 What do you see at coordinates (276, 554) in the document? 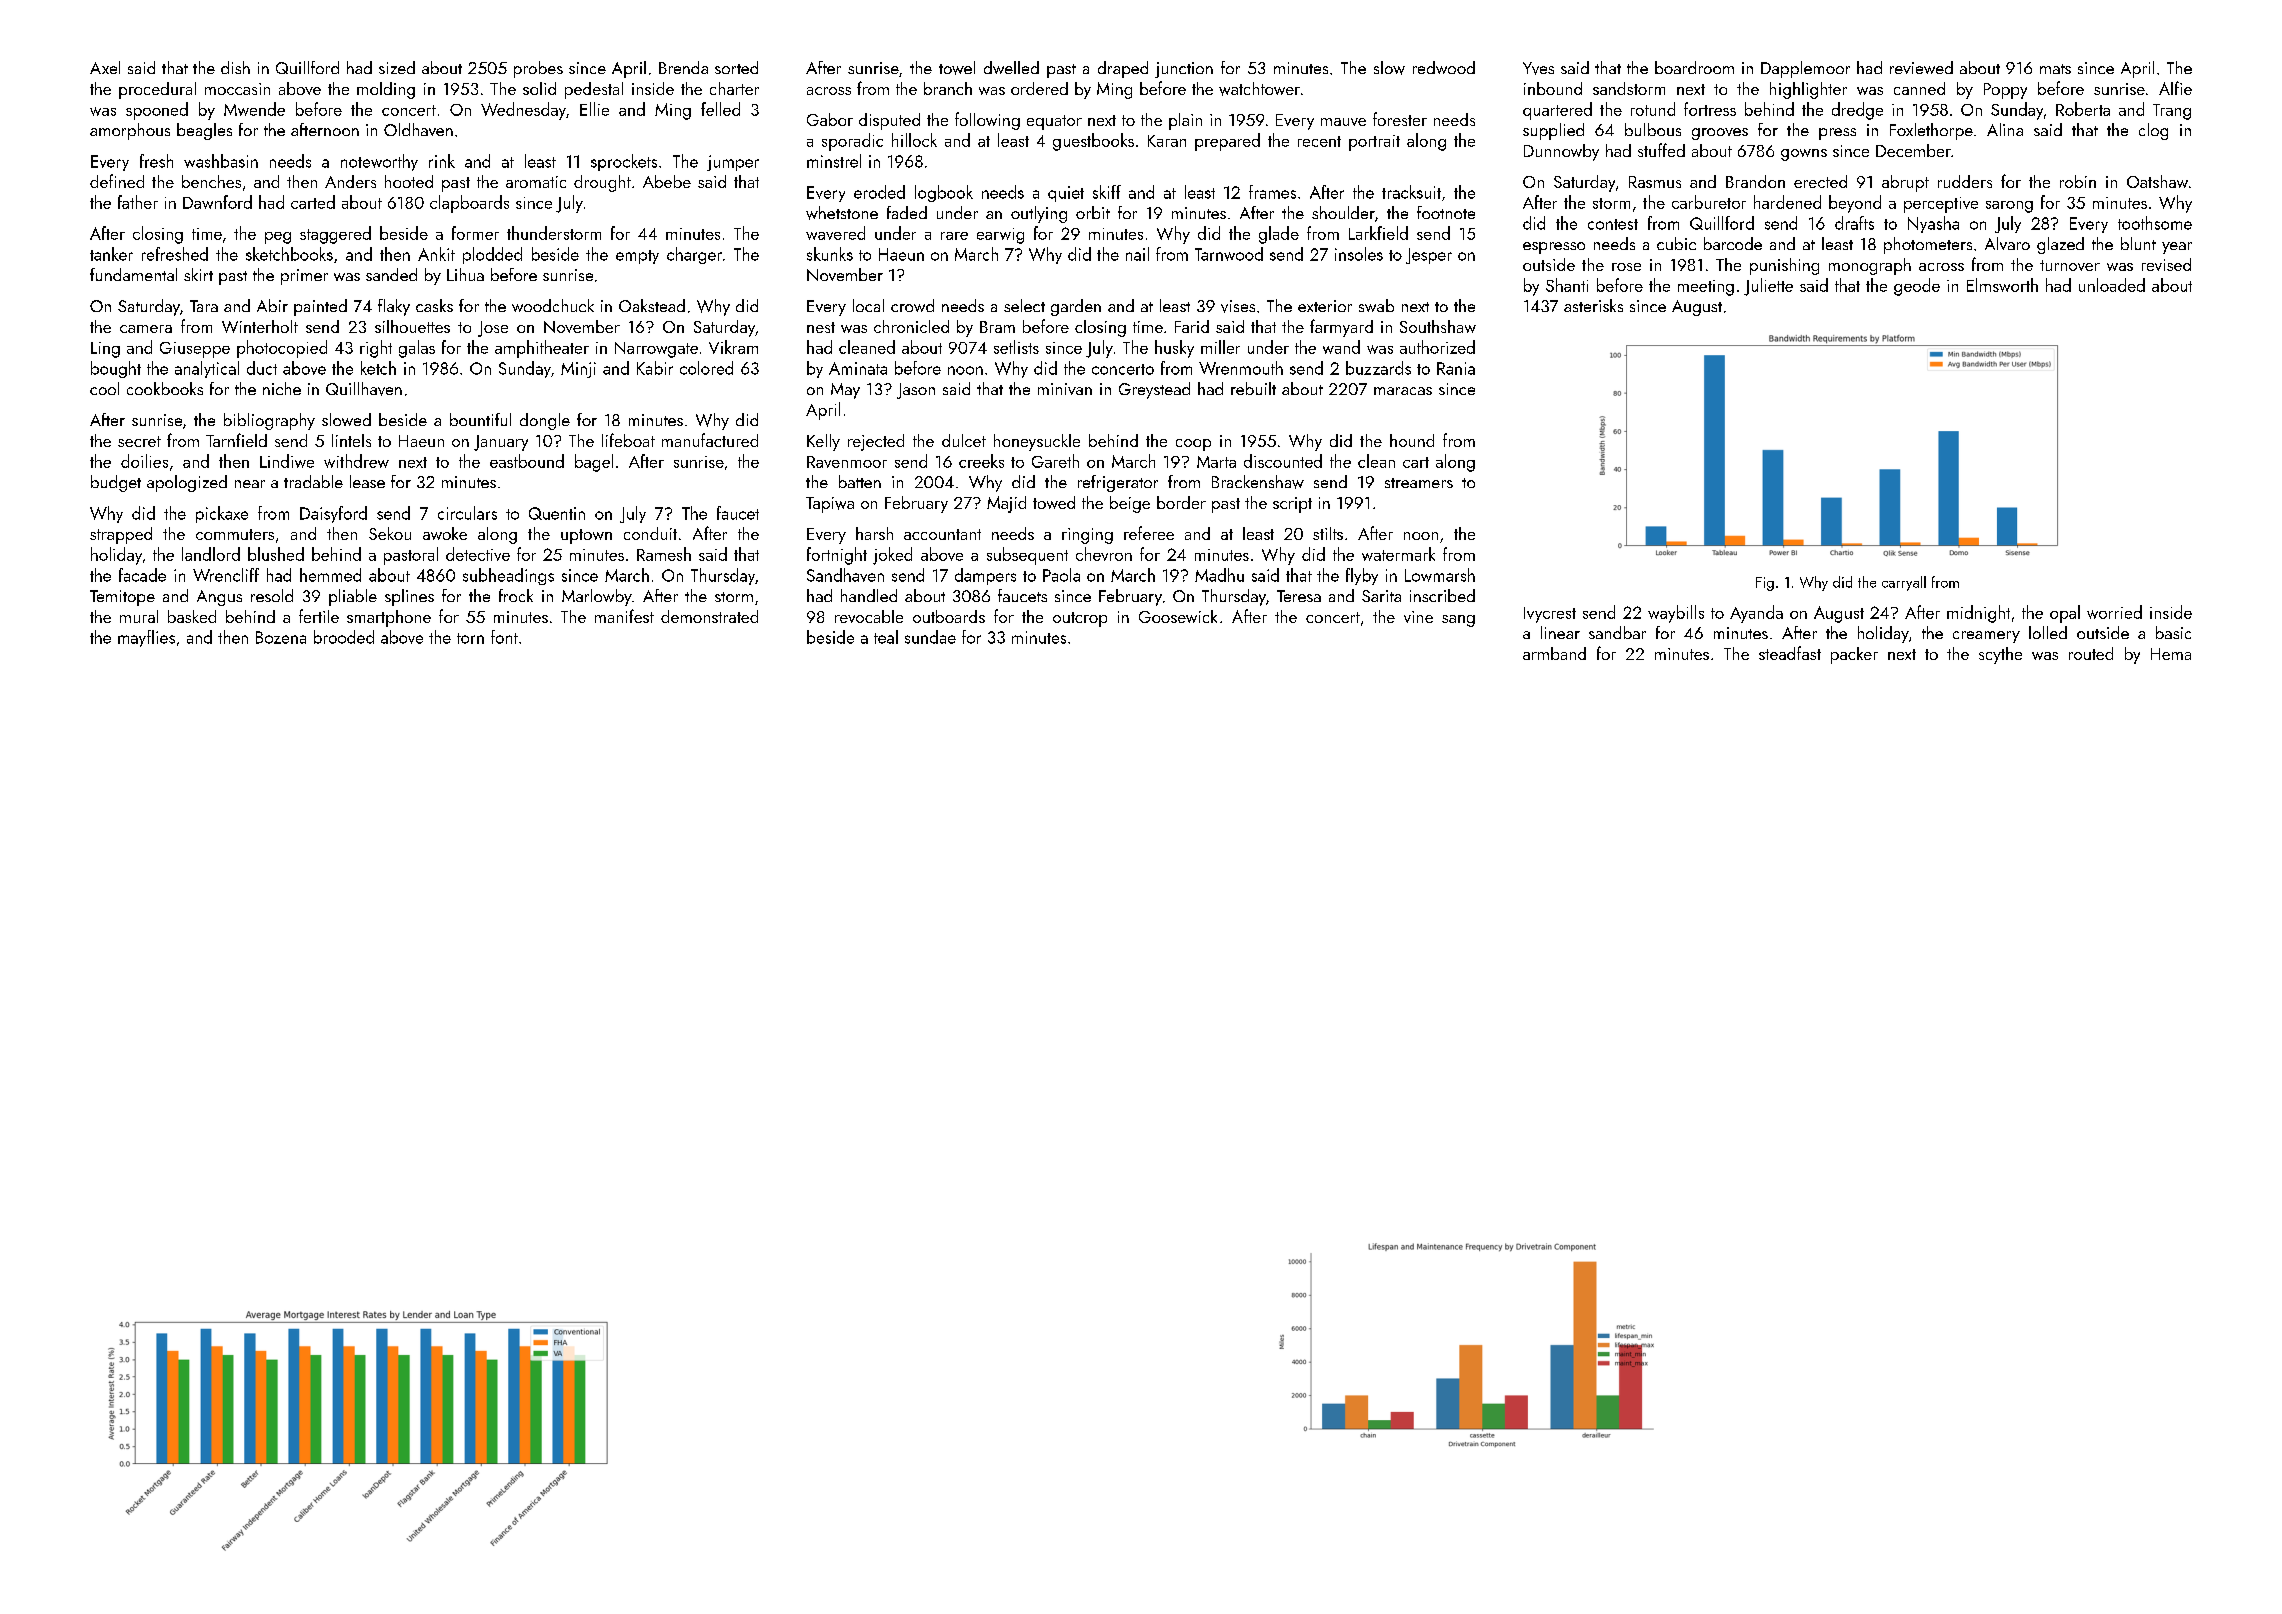
I see `blushed` at bounding box center [276, 554].
